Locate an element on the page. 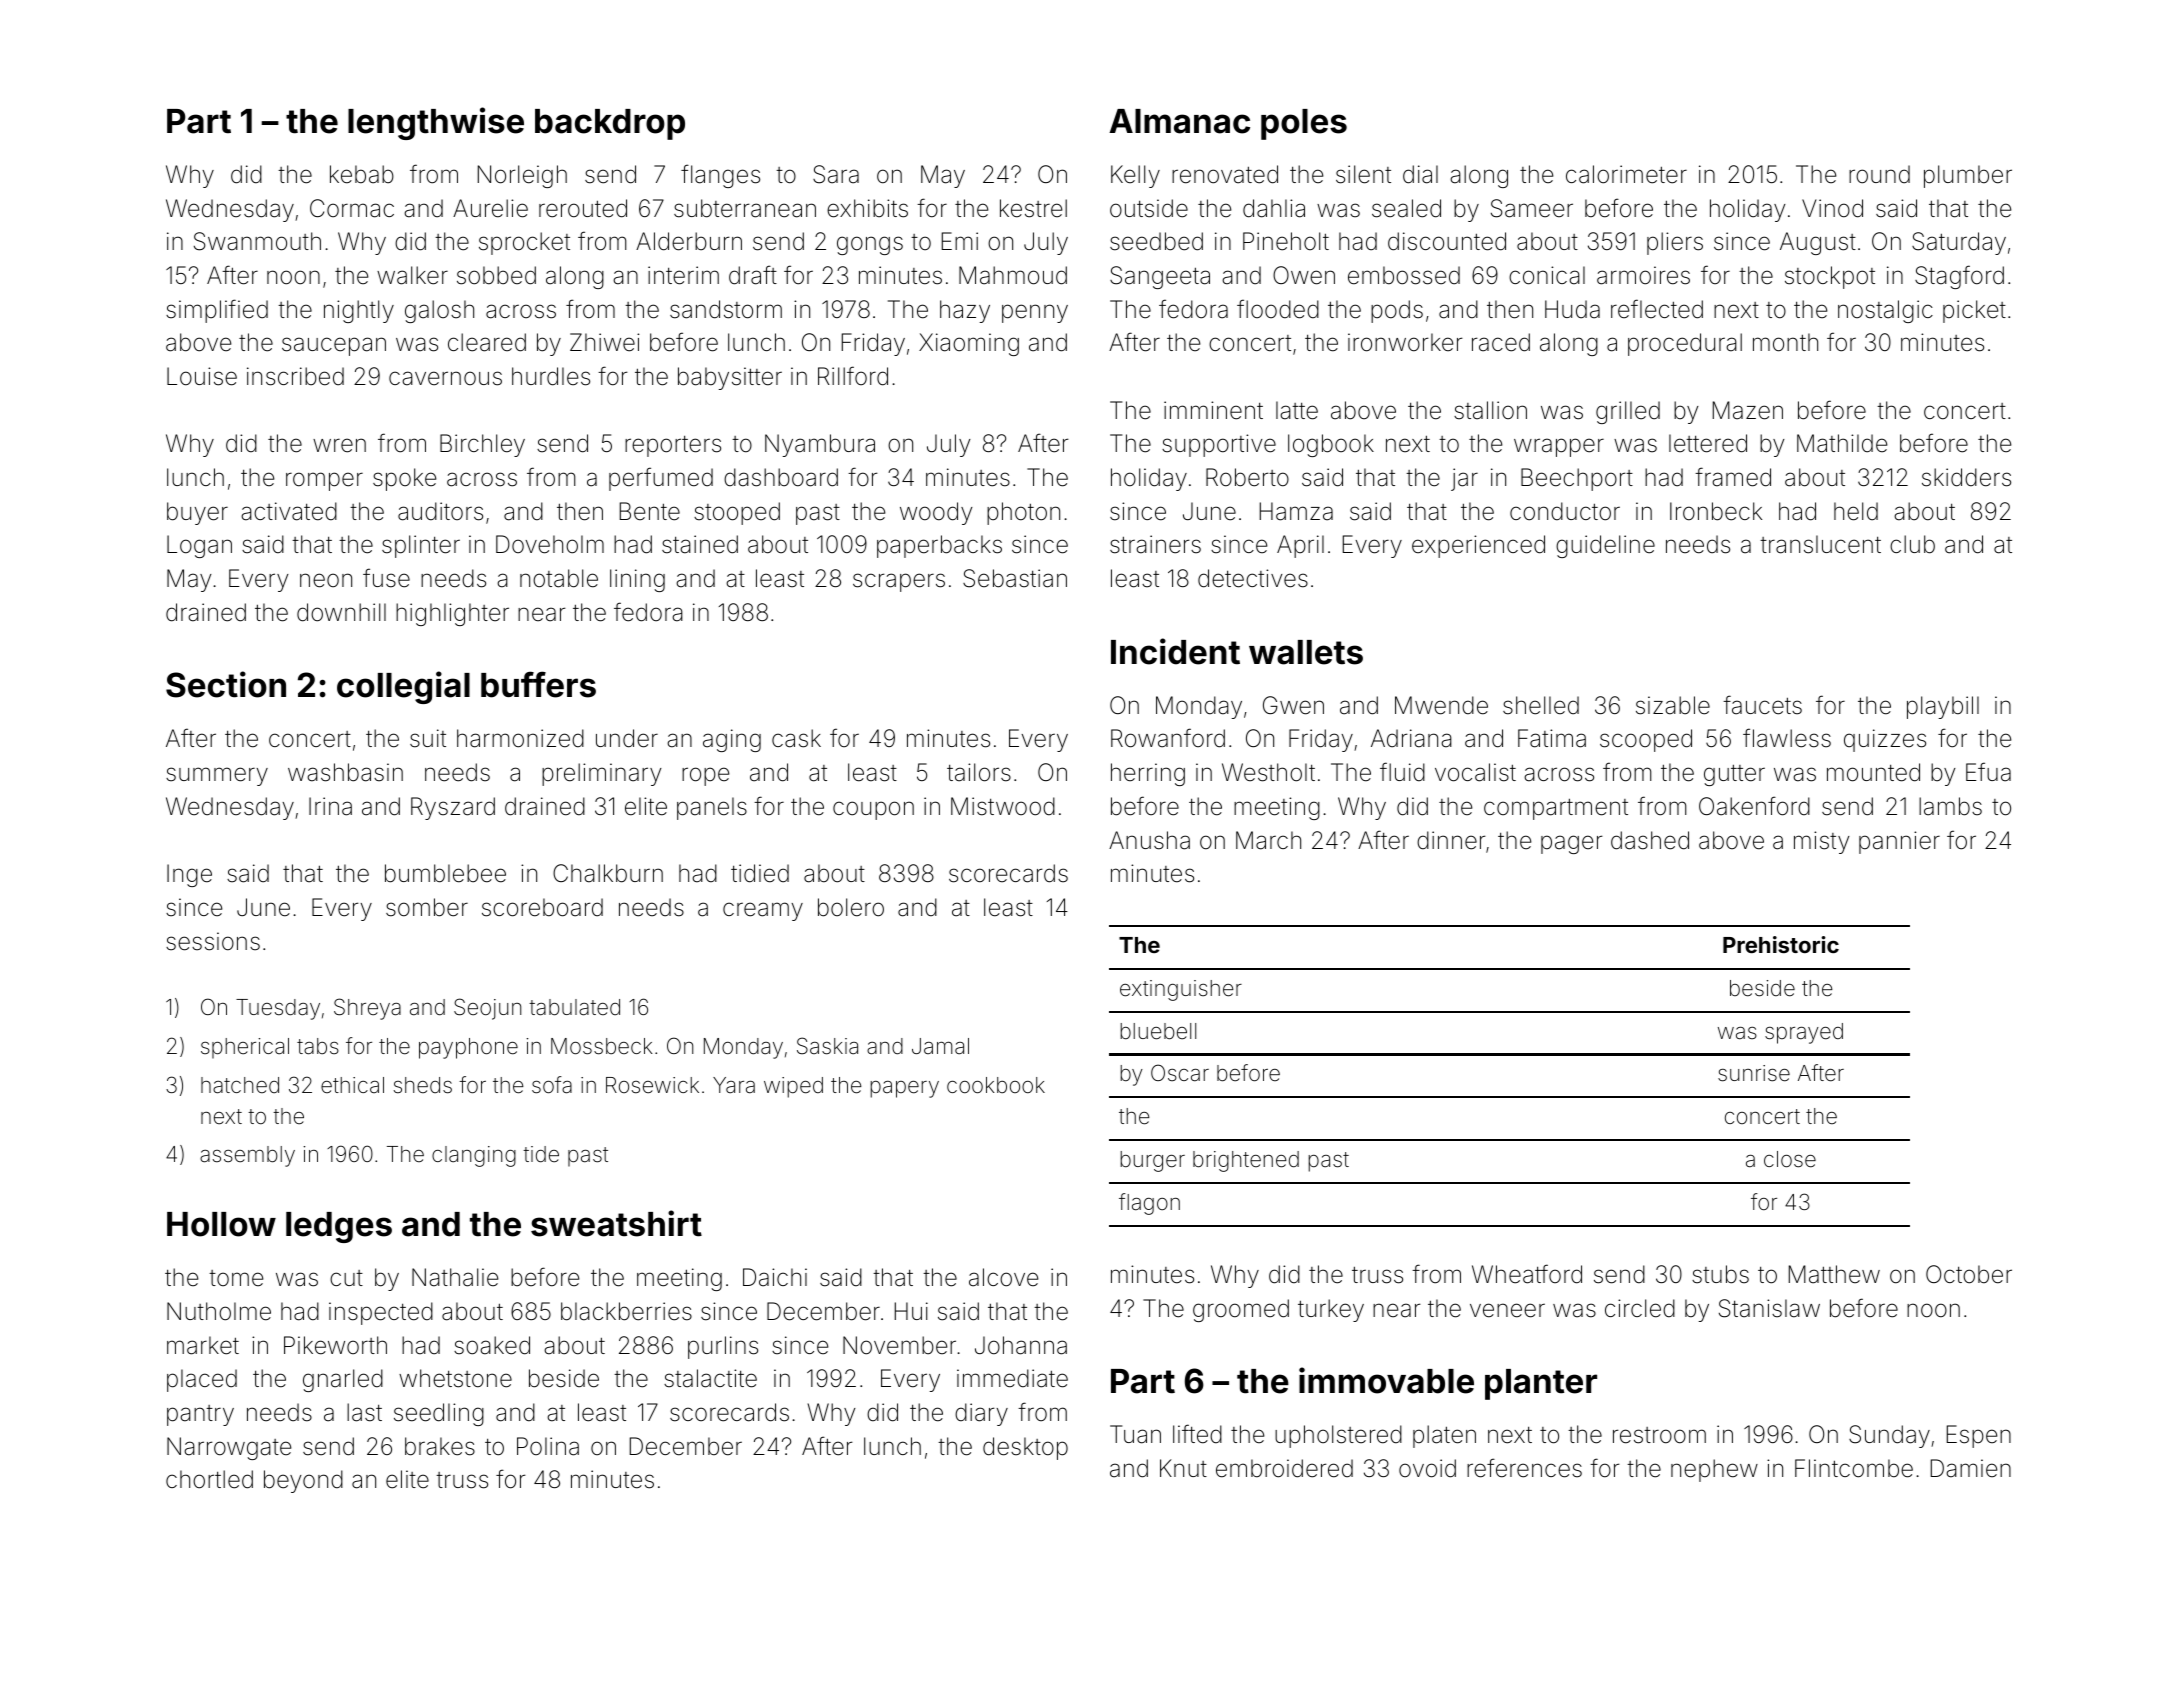 The image size is (2178, 1683). lengthwise is located at coordinates (436, 123).
